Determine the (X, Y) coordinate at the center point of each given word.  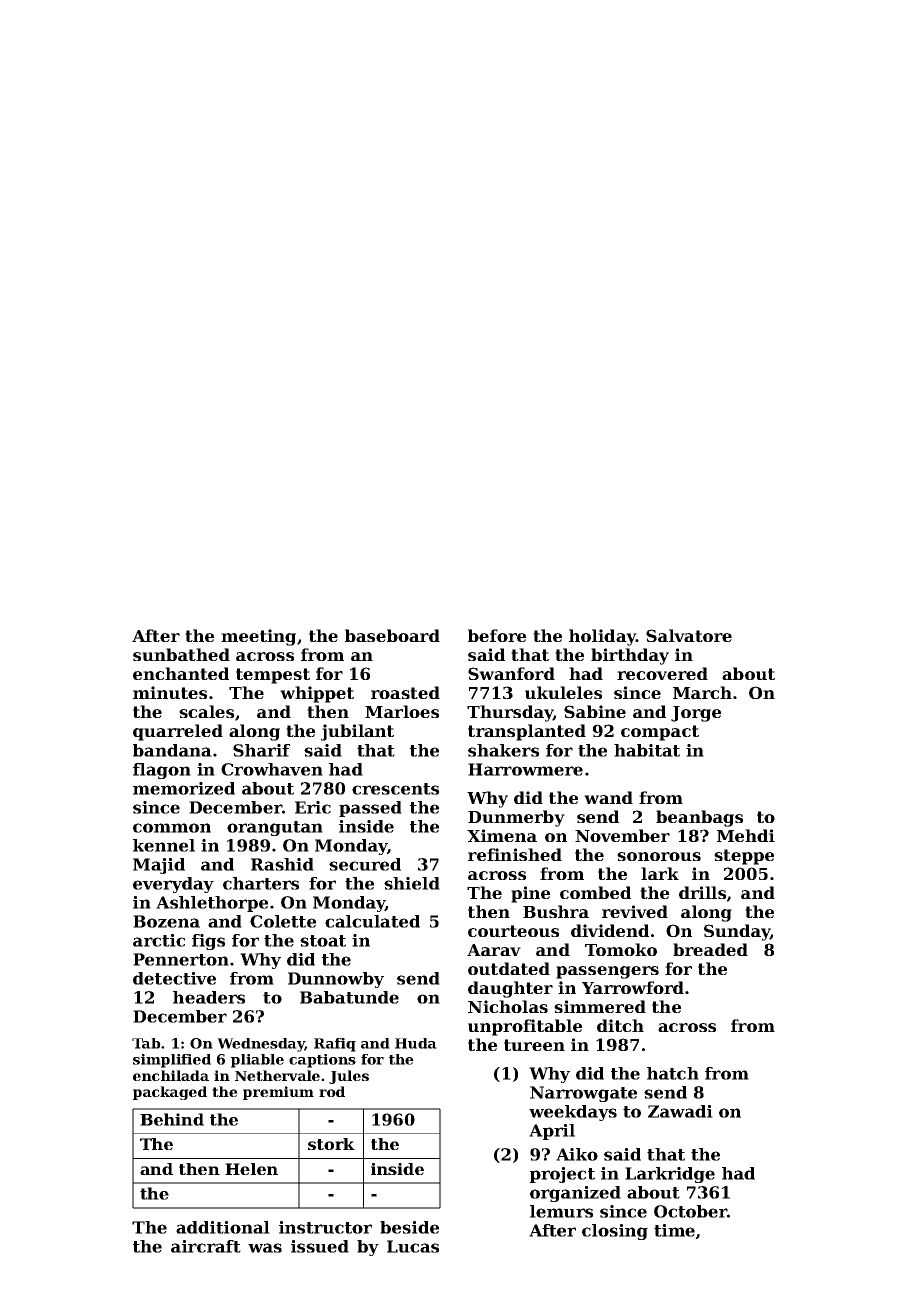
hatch (673, 1073)
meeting (258, 637)
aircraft (206, 1246)
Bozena (166, 921)
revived (635, 911)
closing (615, 1232)
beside (409, 1227)
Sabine (595, 711)
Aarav (494, 950)
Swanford (511, 673)
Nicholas (508, 1006)
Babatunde (349, 997)
